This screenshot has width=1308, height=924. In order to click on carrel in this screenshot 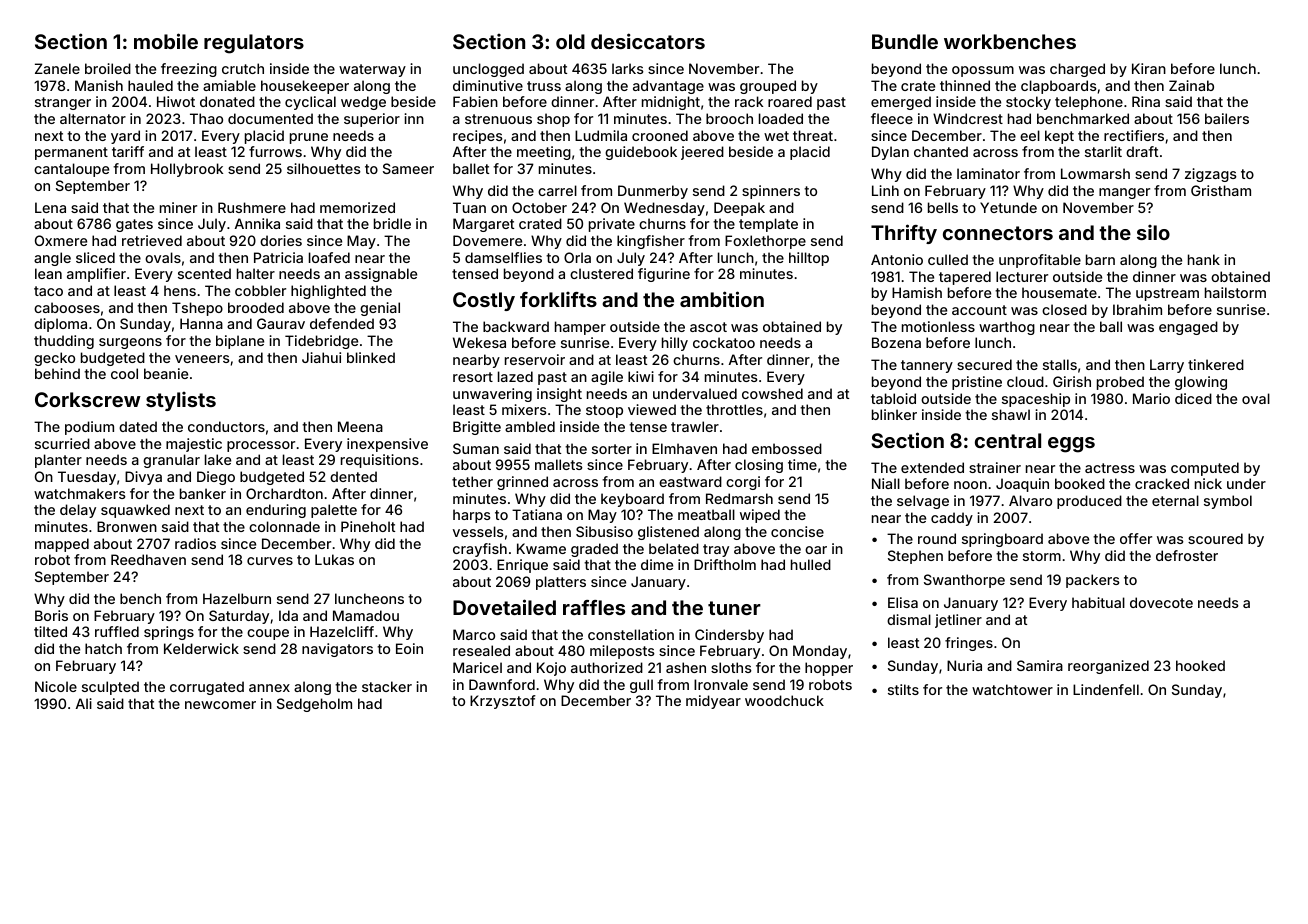, I will do `click(557, 190)`.
